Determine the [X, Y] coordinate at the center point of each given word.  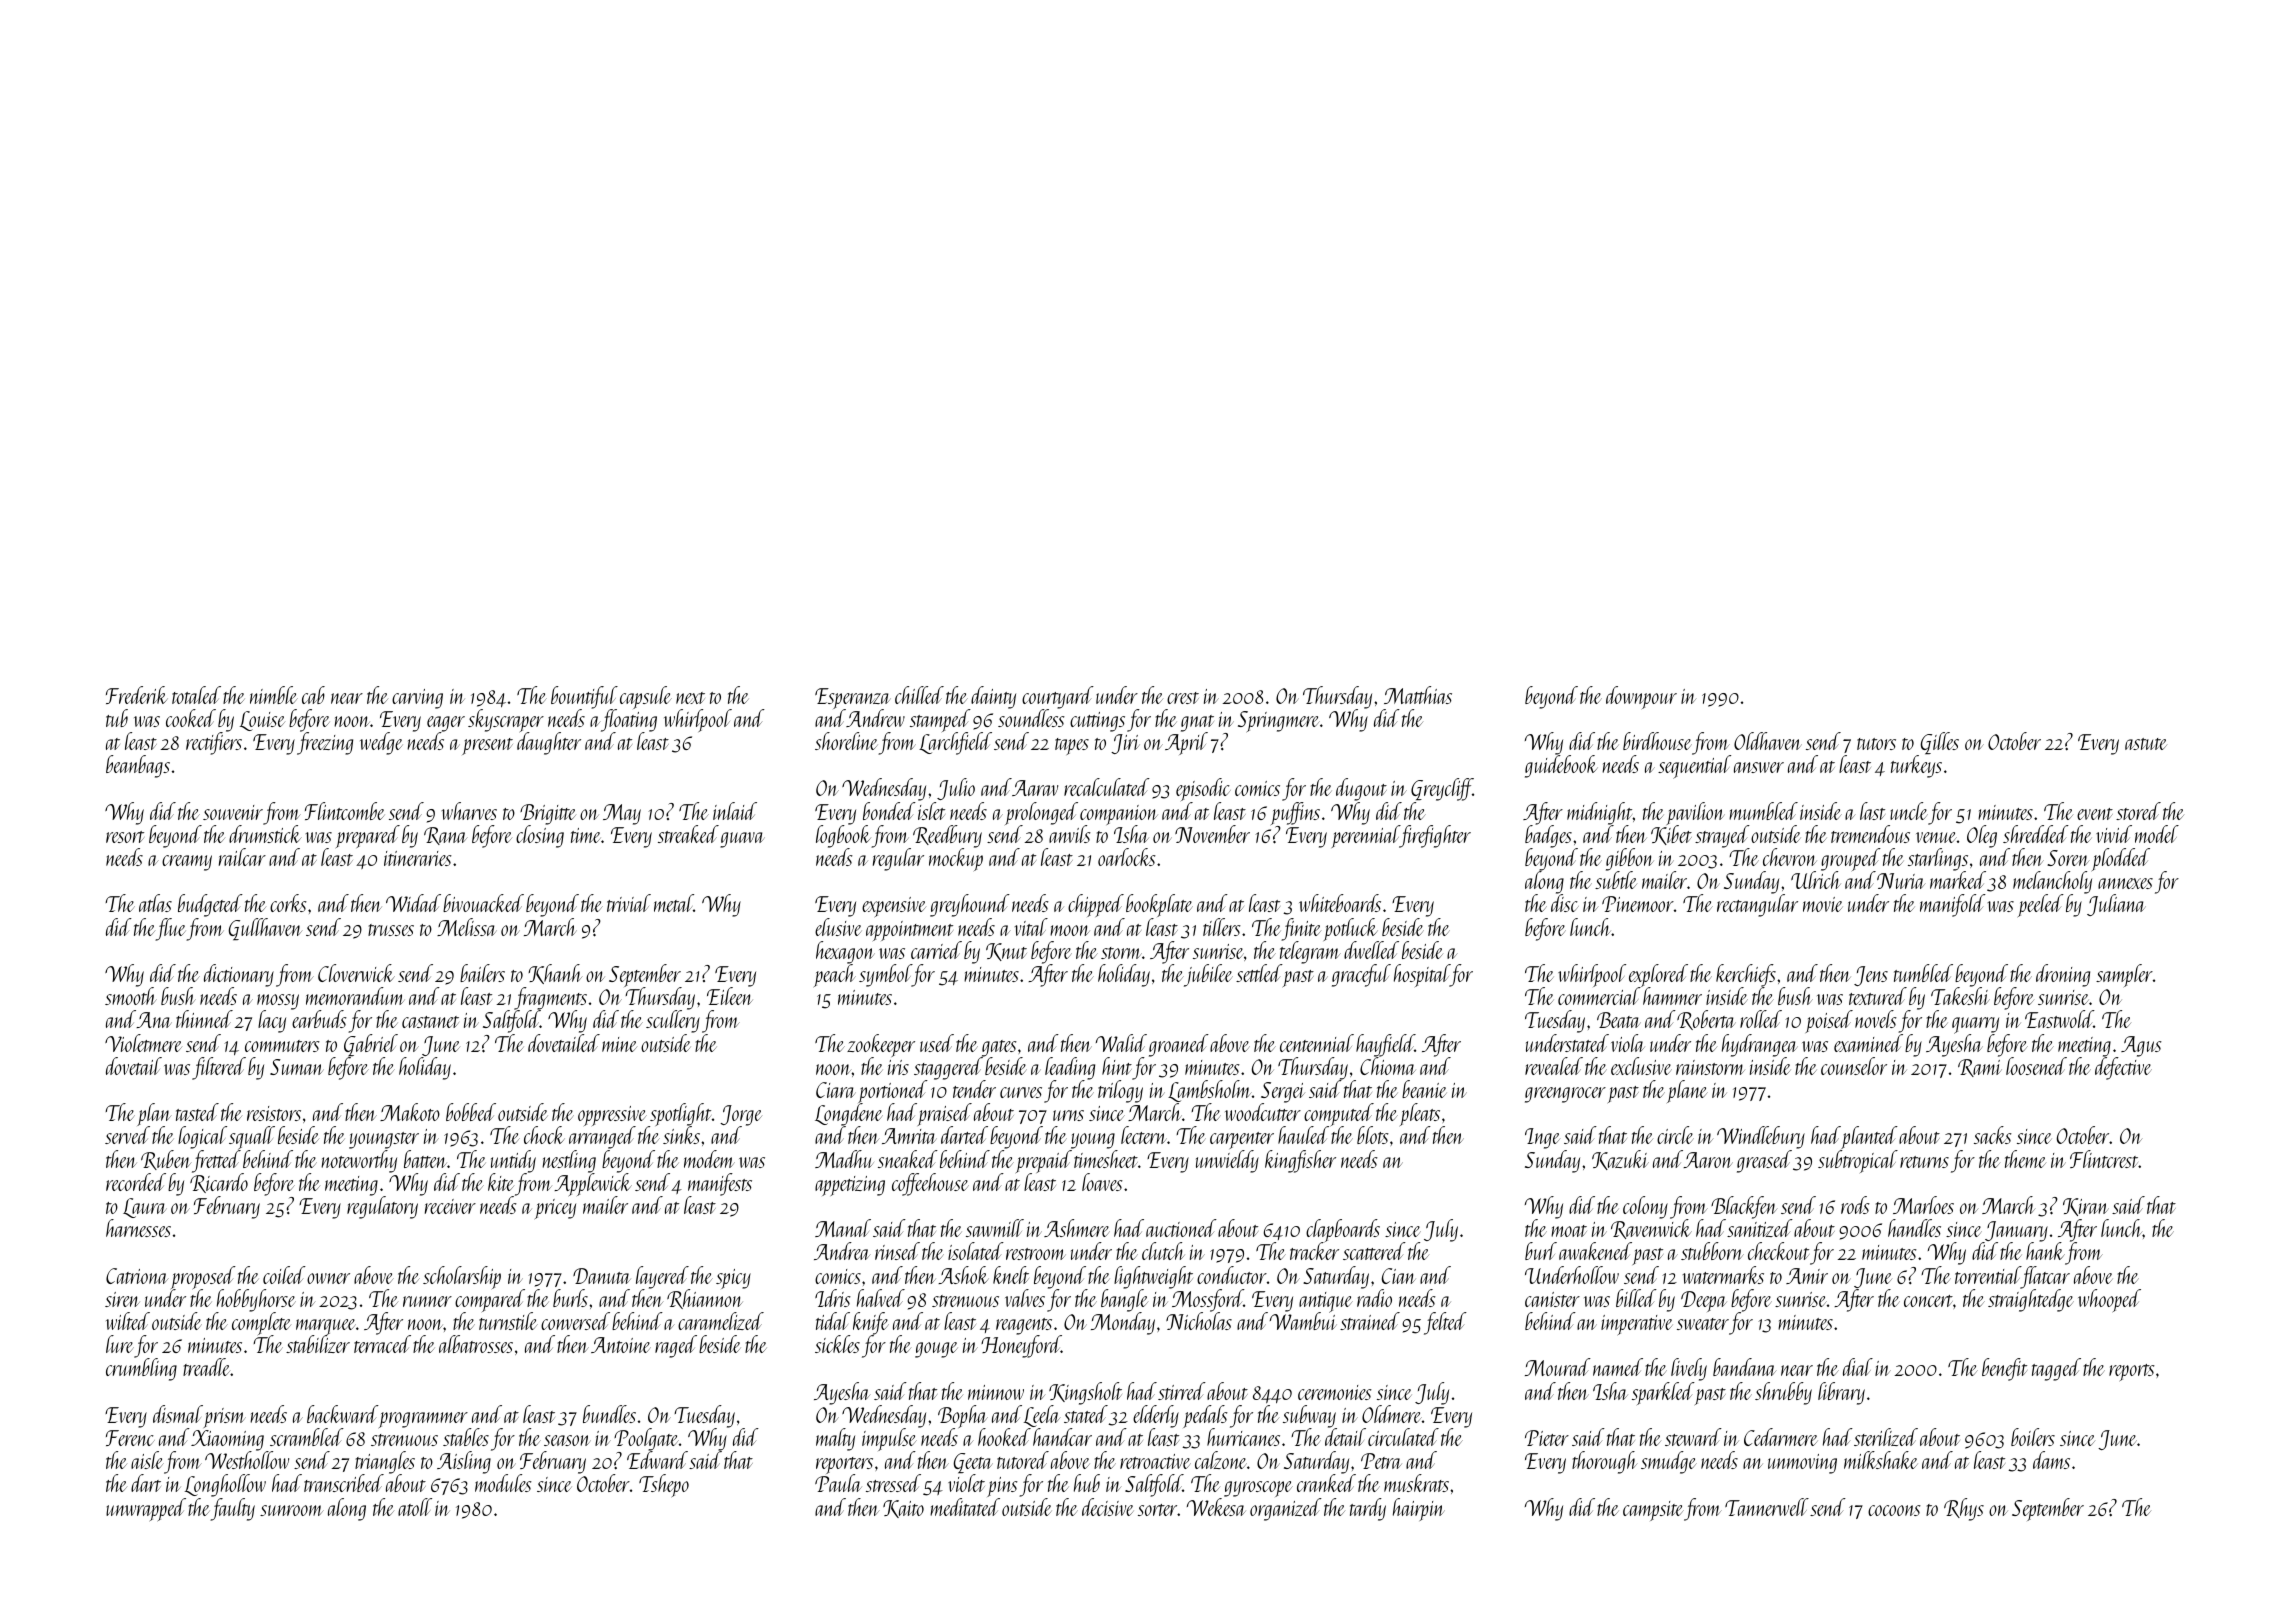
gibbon [1630, 859]
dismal [178, 1414]
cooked [191, 718]
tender [974, 1089]
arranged [601, 1138]
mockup [956, 859]
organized [1286, 1509]
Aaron [1708, 1160]
